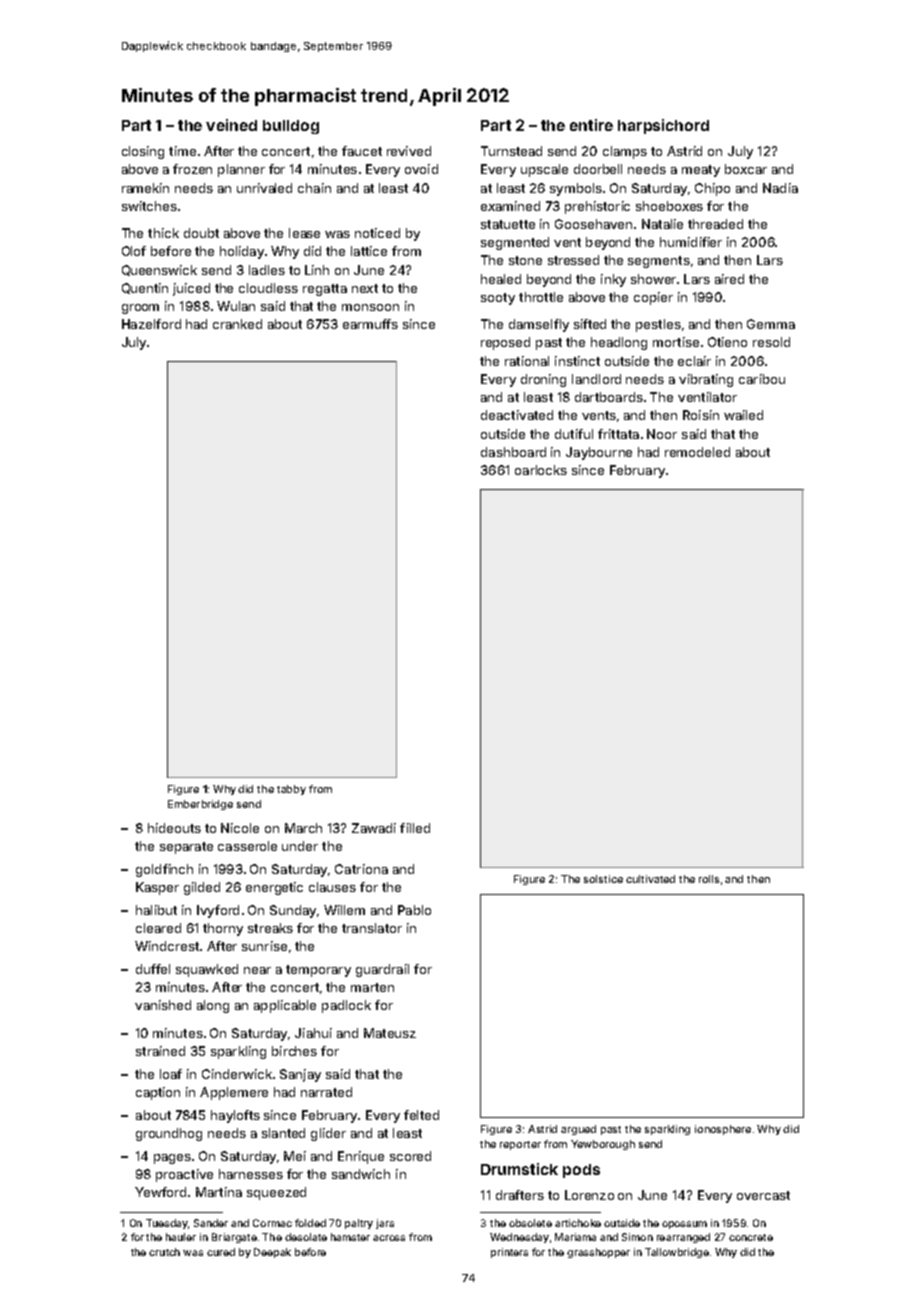 The image size is (924, 1308). What do you see at coordinates (663, 126) in the page?
I see `harpsichord` at bounding box center [663, 126].
